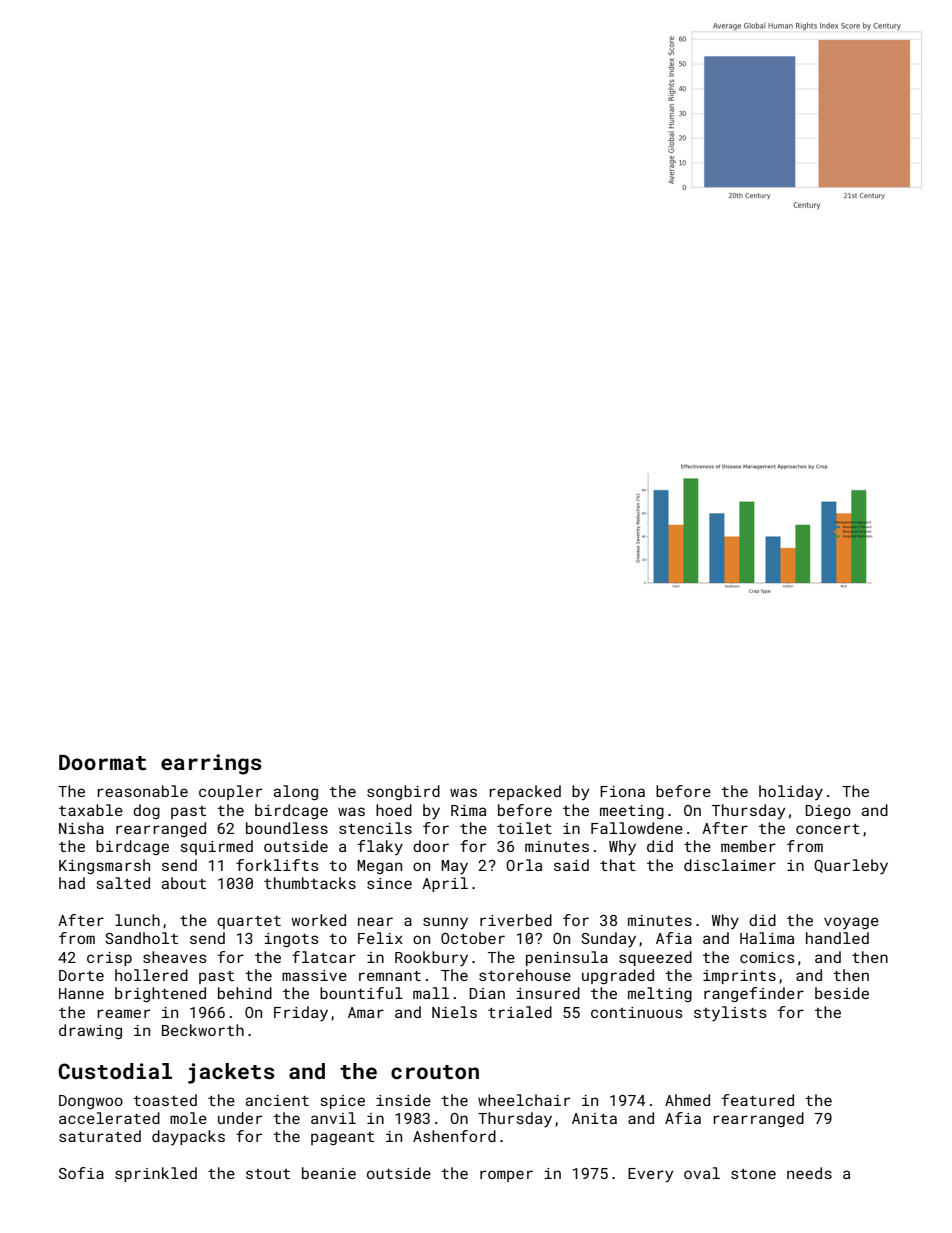 This document has width=952, height=1233. What do you see at coordinates (403, 792) in the document?
I see `songbird` at bounding box center [403, 792].
